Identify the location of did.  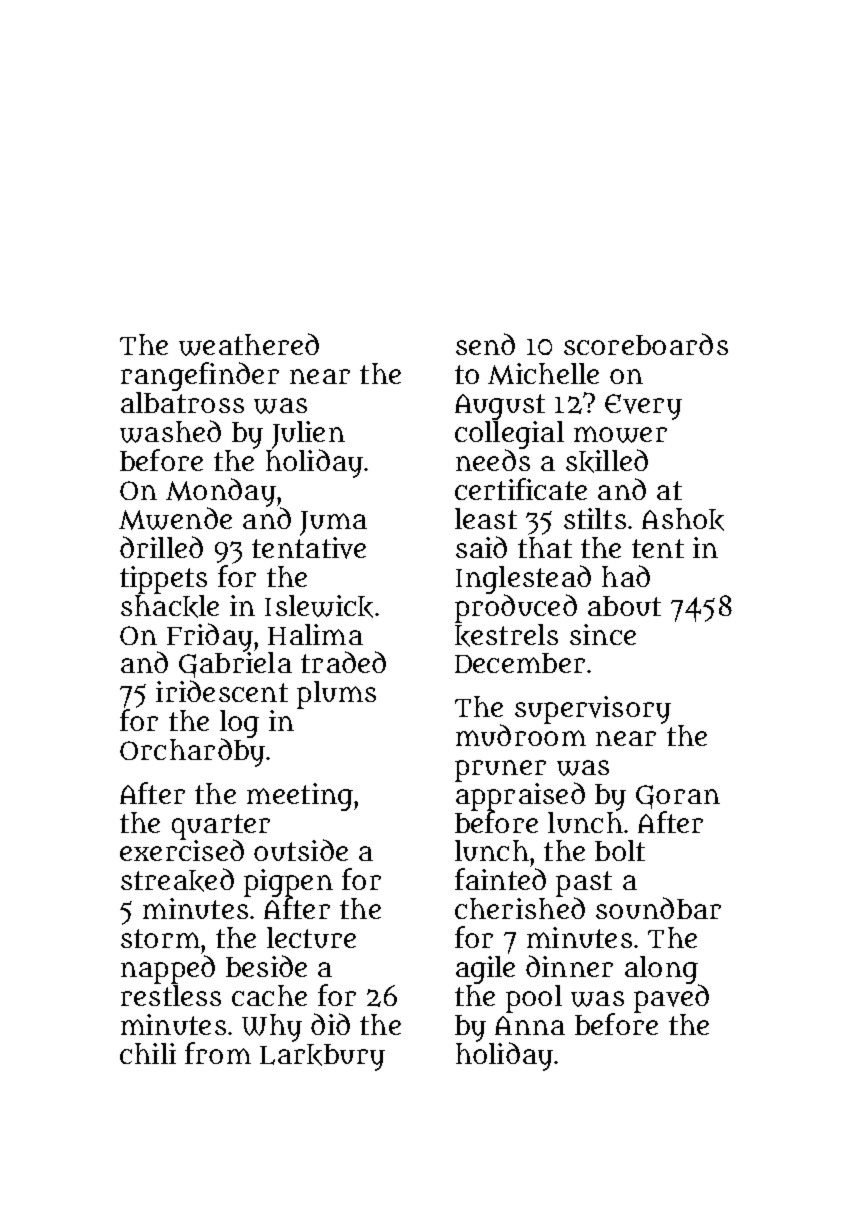
(330, 1024).
